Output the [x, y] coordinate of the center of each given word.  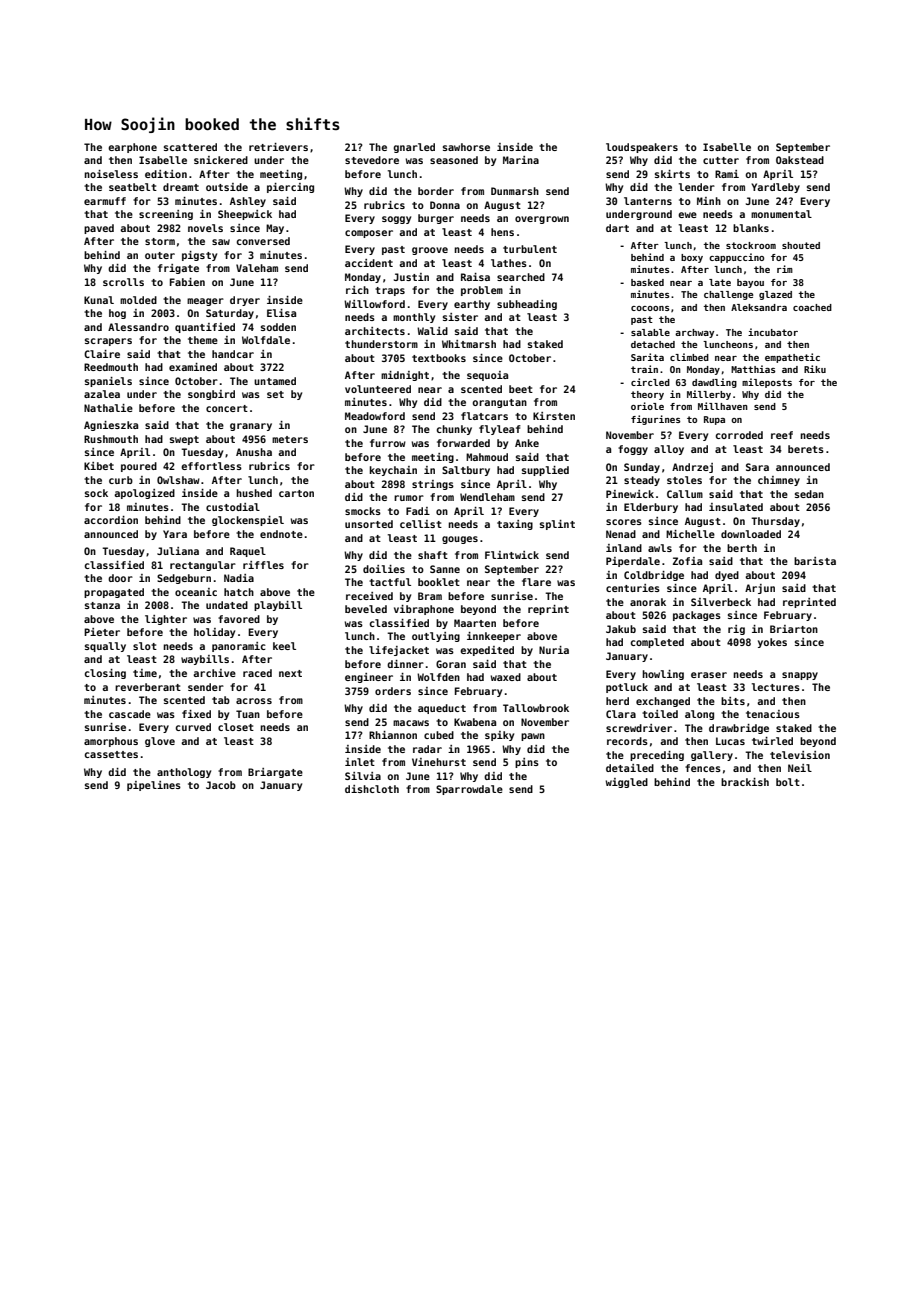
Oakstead [800, 160]
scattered [190, 147]
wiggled [626, 783]
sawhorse [466, 147]
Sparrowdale [469, 790]
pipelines [154, 786]
